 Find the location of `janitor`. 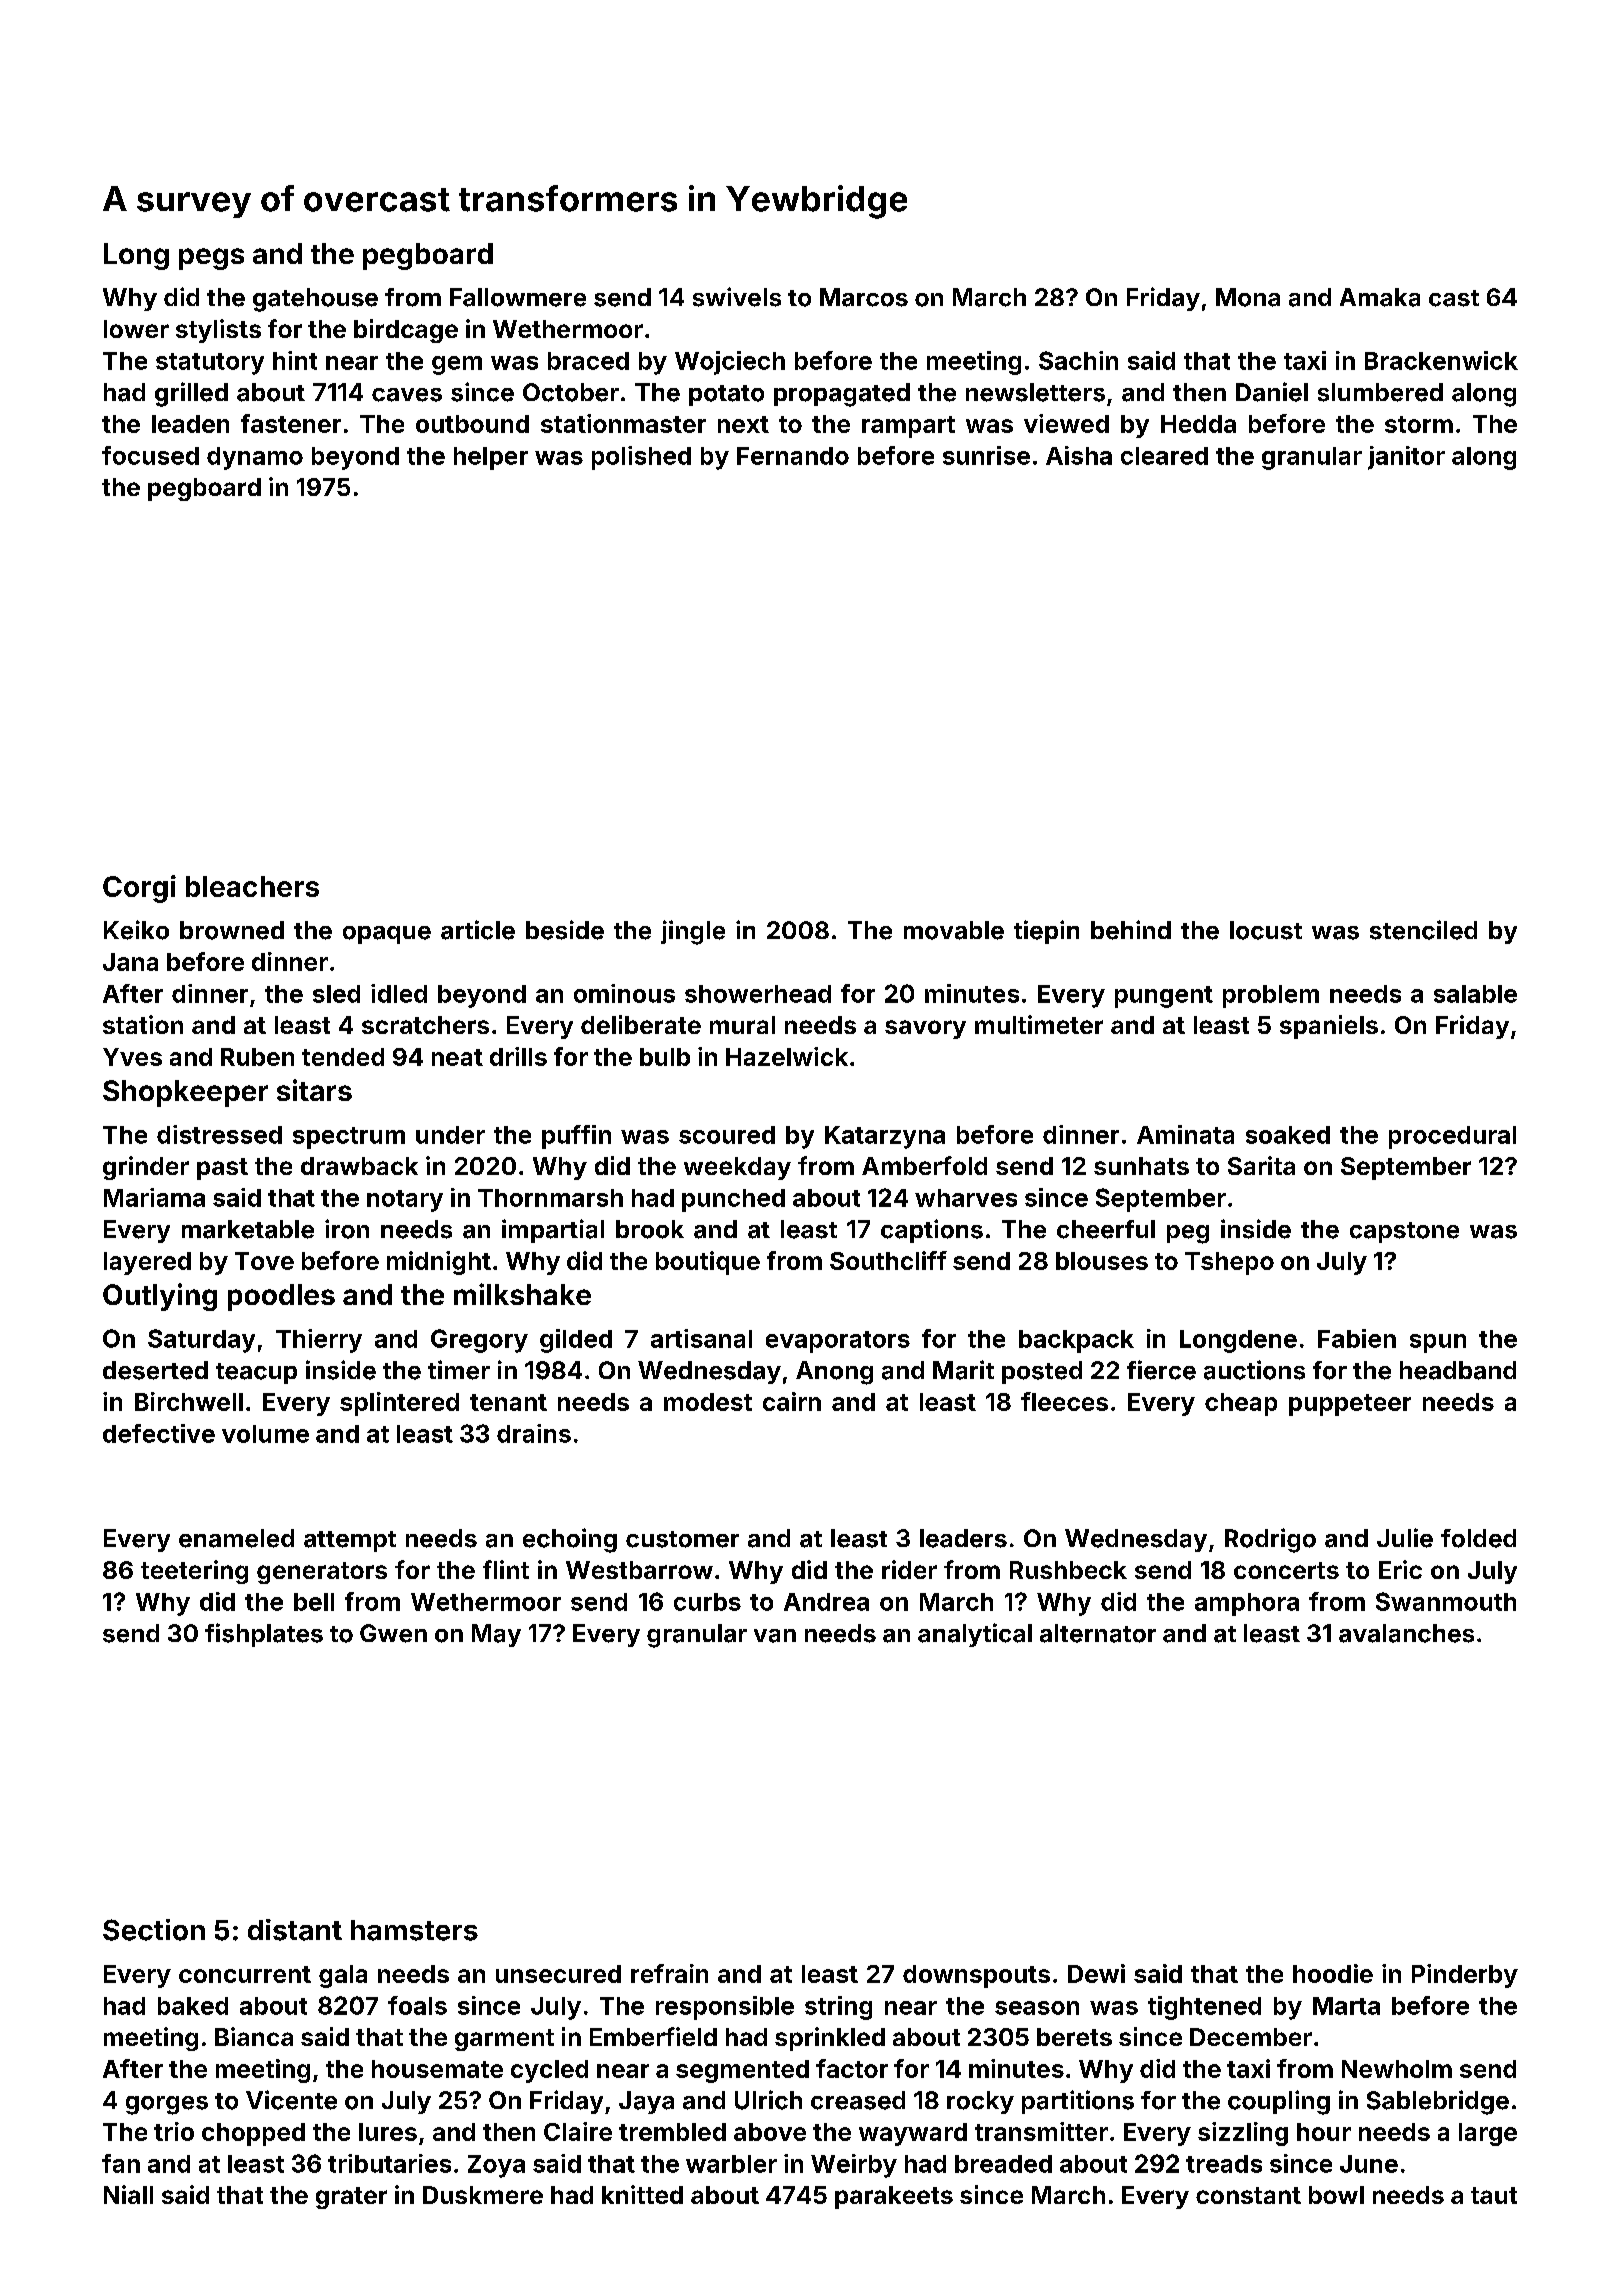

janitor is located at coordinates (1406, 458).
